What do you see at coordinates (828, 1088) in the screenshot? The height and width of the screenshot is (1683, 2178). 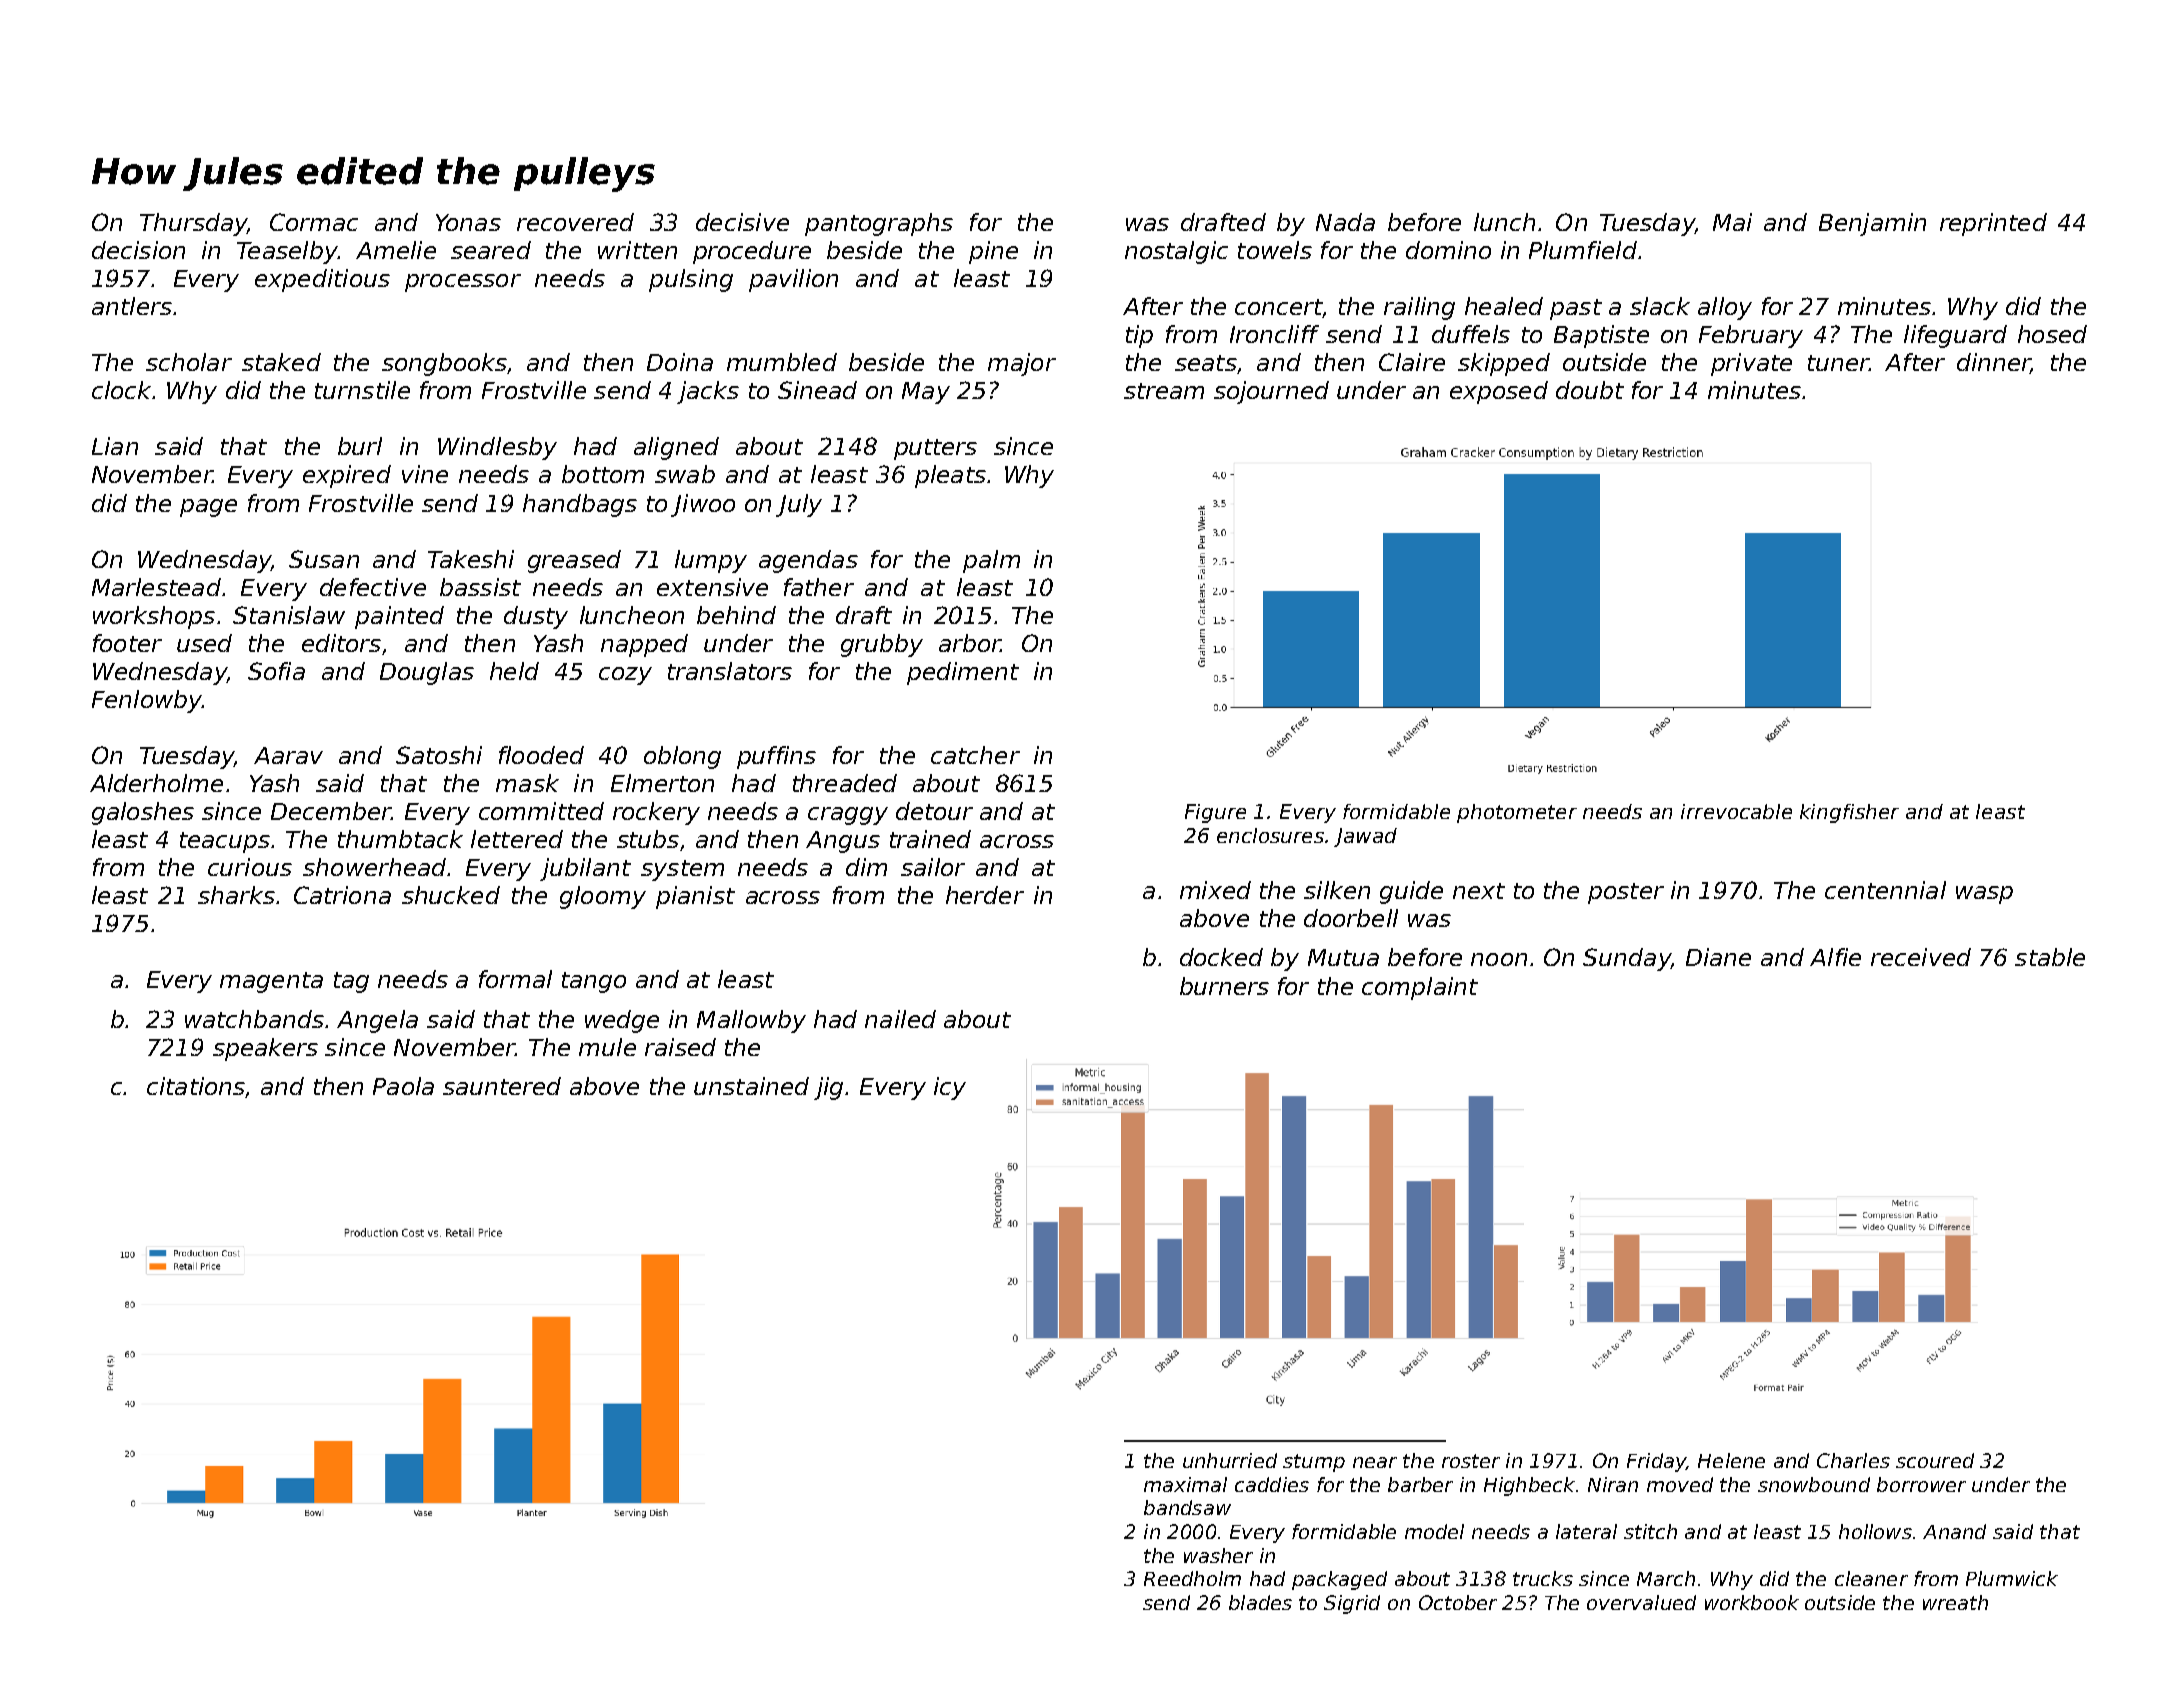 I see `jig` at bounding box center [828, 1088].
